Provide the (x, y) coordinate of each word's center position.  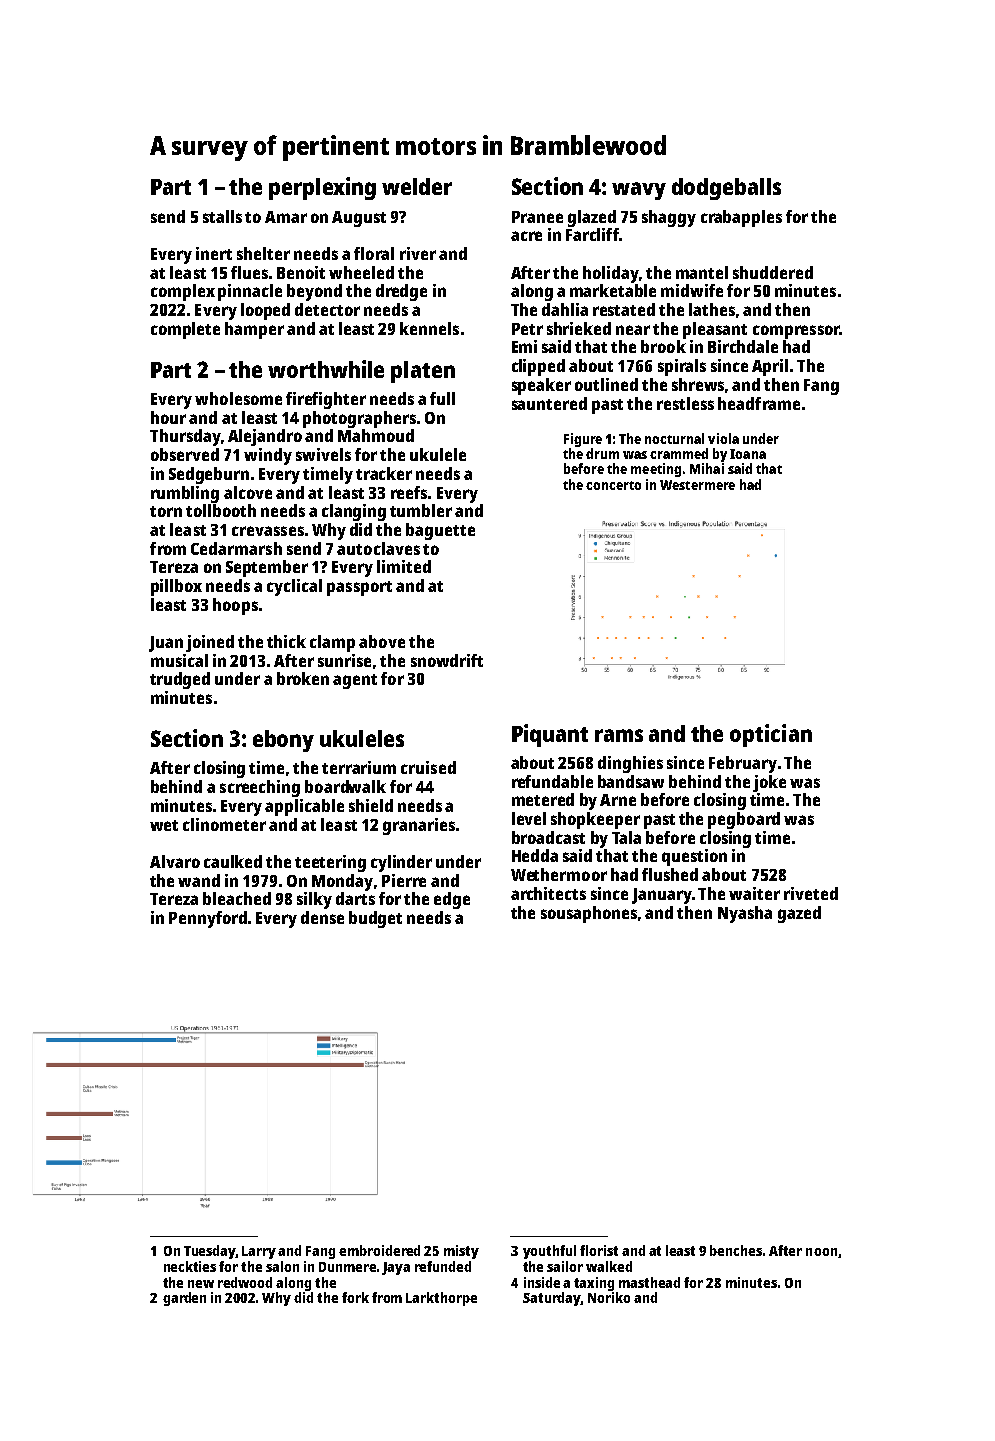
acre (526, 236)
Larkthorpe (441, 1299)
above (382, 641)
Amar (286, 217)
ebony (283, 741)
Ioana (748, 454)
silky (314, 900)
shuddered (773, 272)
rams (619, 735)
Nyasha (745, 914)
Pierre (404, 880)
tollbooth (221, 510)
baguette (440, 531)
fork (355, 1297)
